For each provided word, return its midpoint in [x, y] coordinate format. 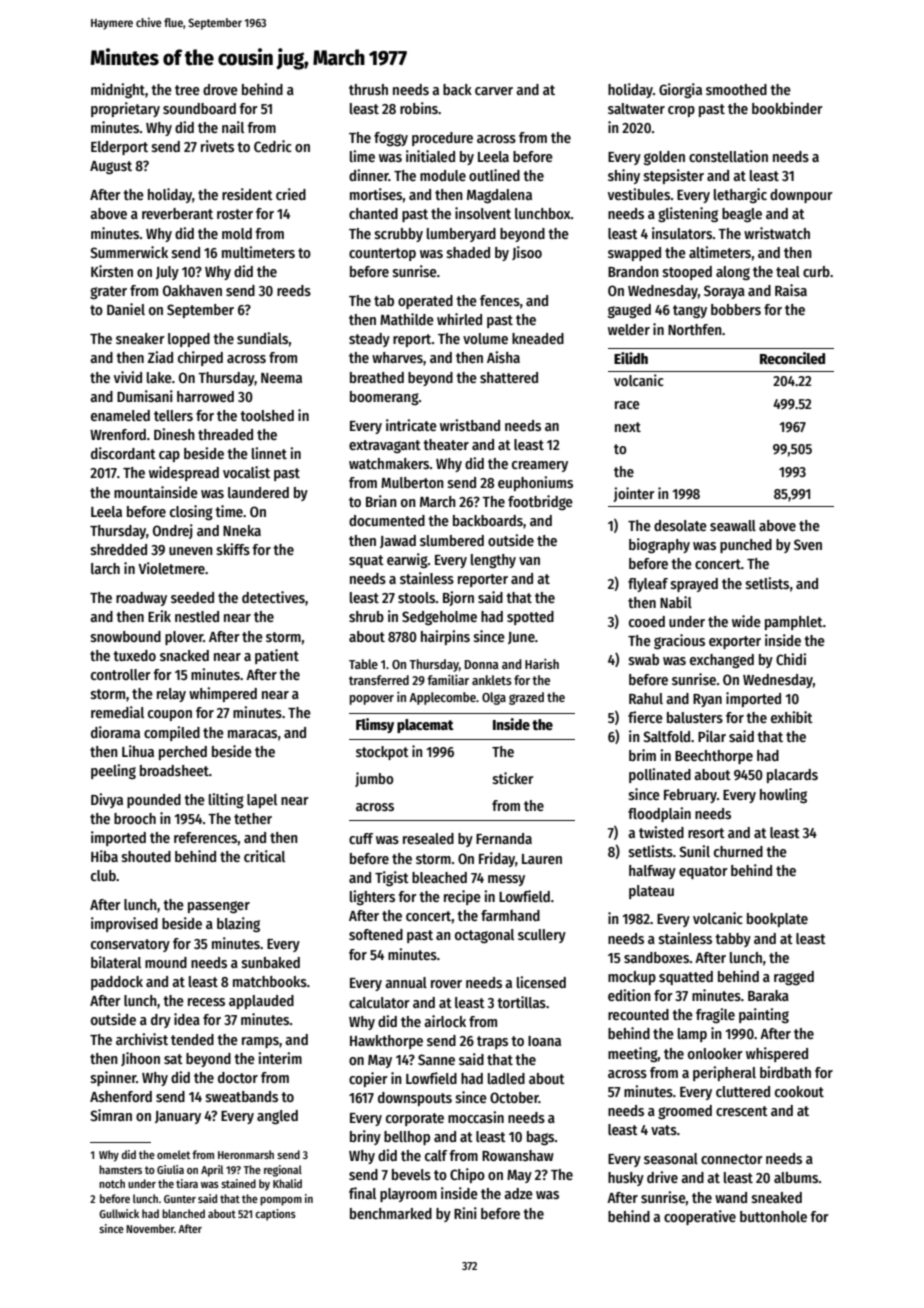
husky [626, 1179]
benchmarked [391, 1213]
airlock [445, 1021]
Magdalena [499, 196]
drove [220, 89]
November [150, 1228]
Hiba [104, 856]
